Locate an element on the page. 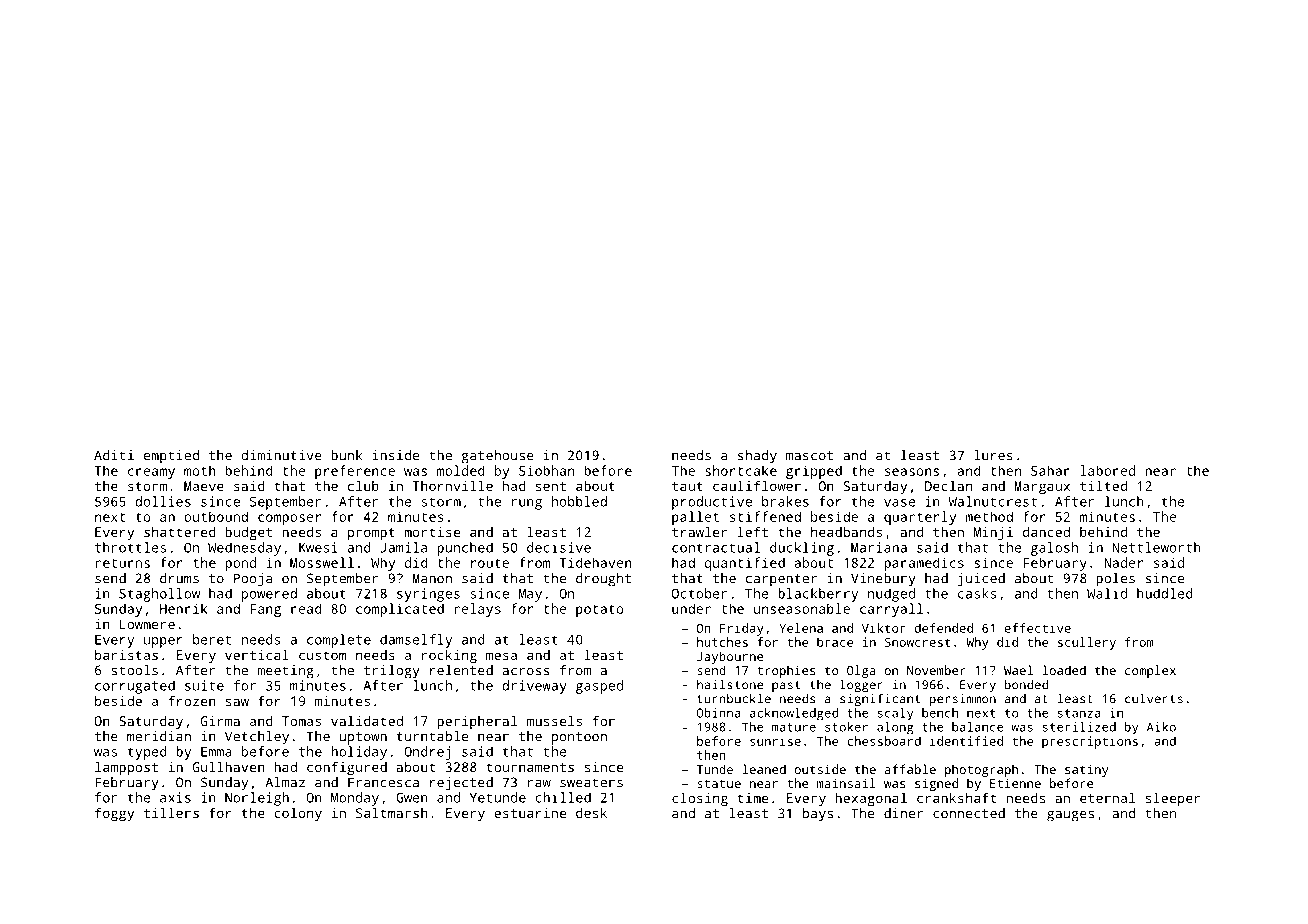  acknowledged is located at coordinates (794, 714).
